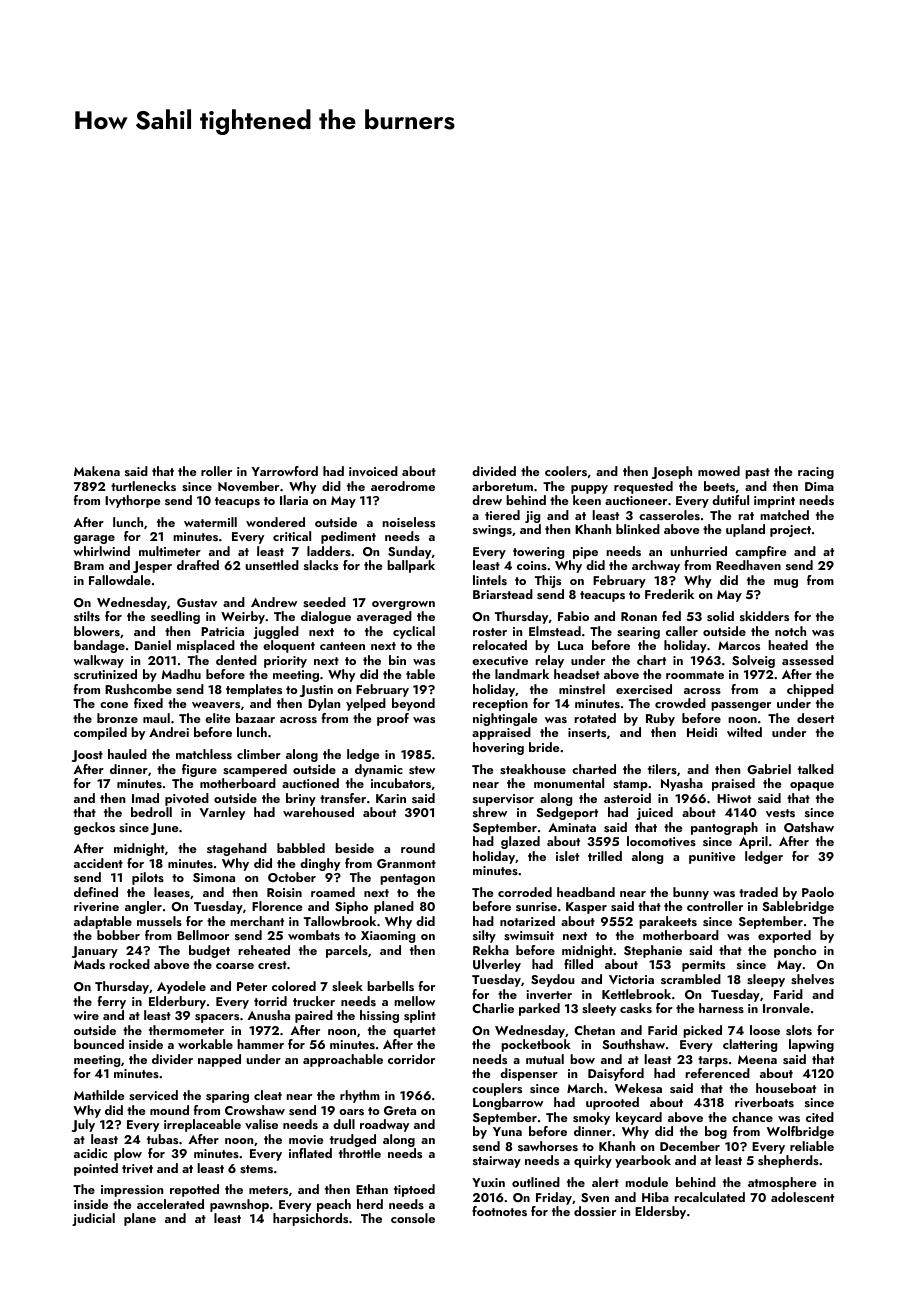  I want to click on caller, so click(682, 631).
